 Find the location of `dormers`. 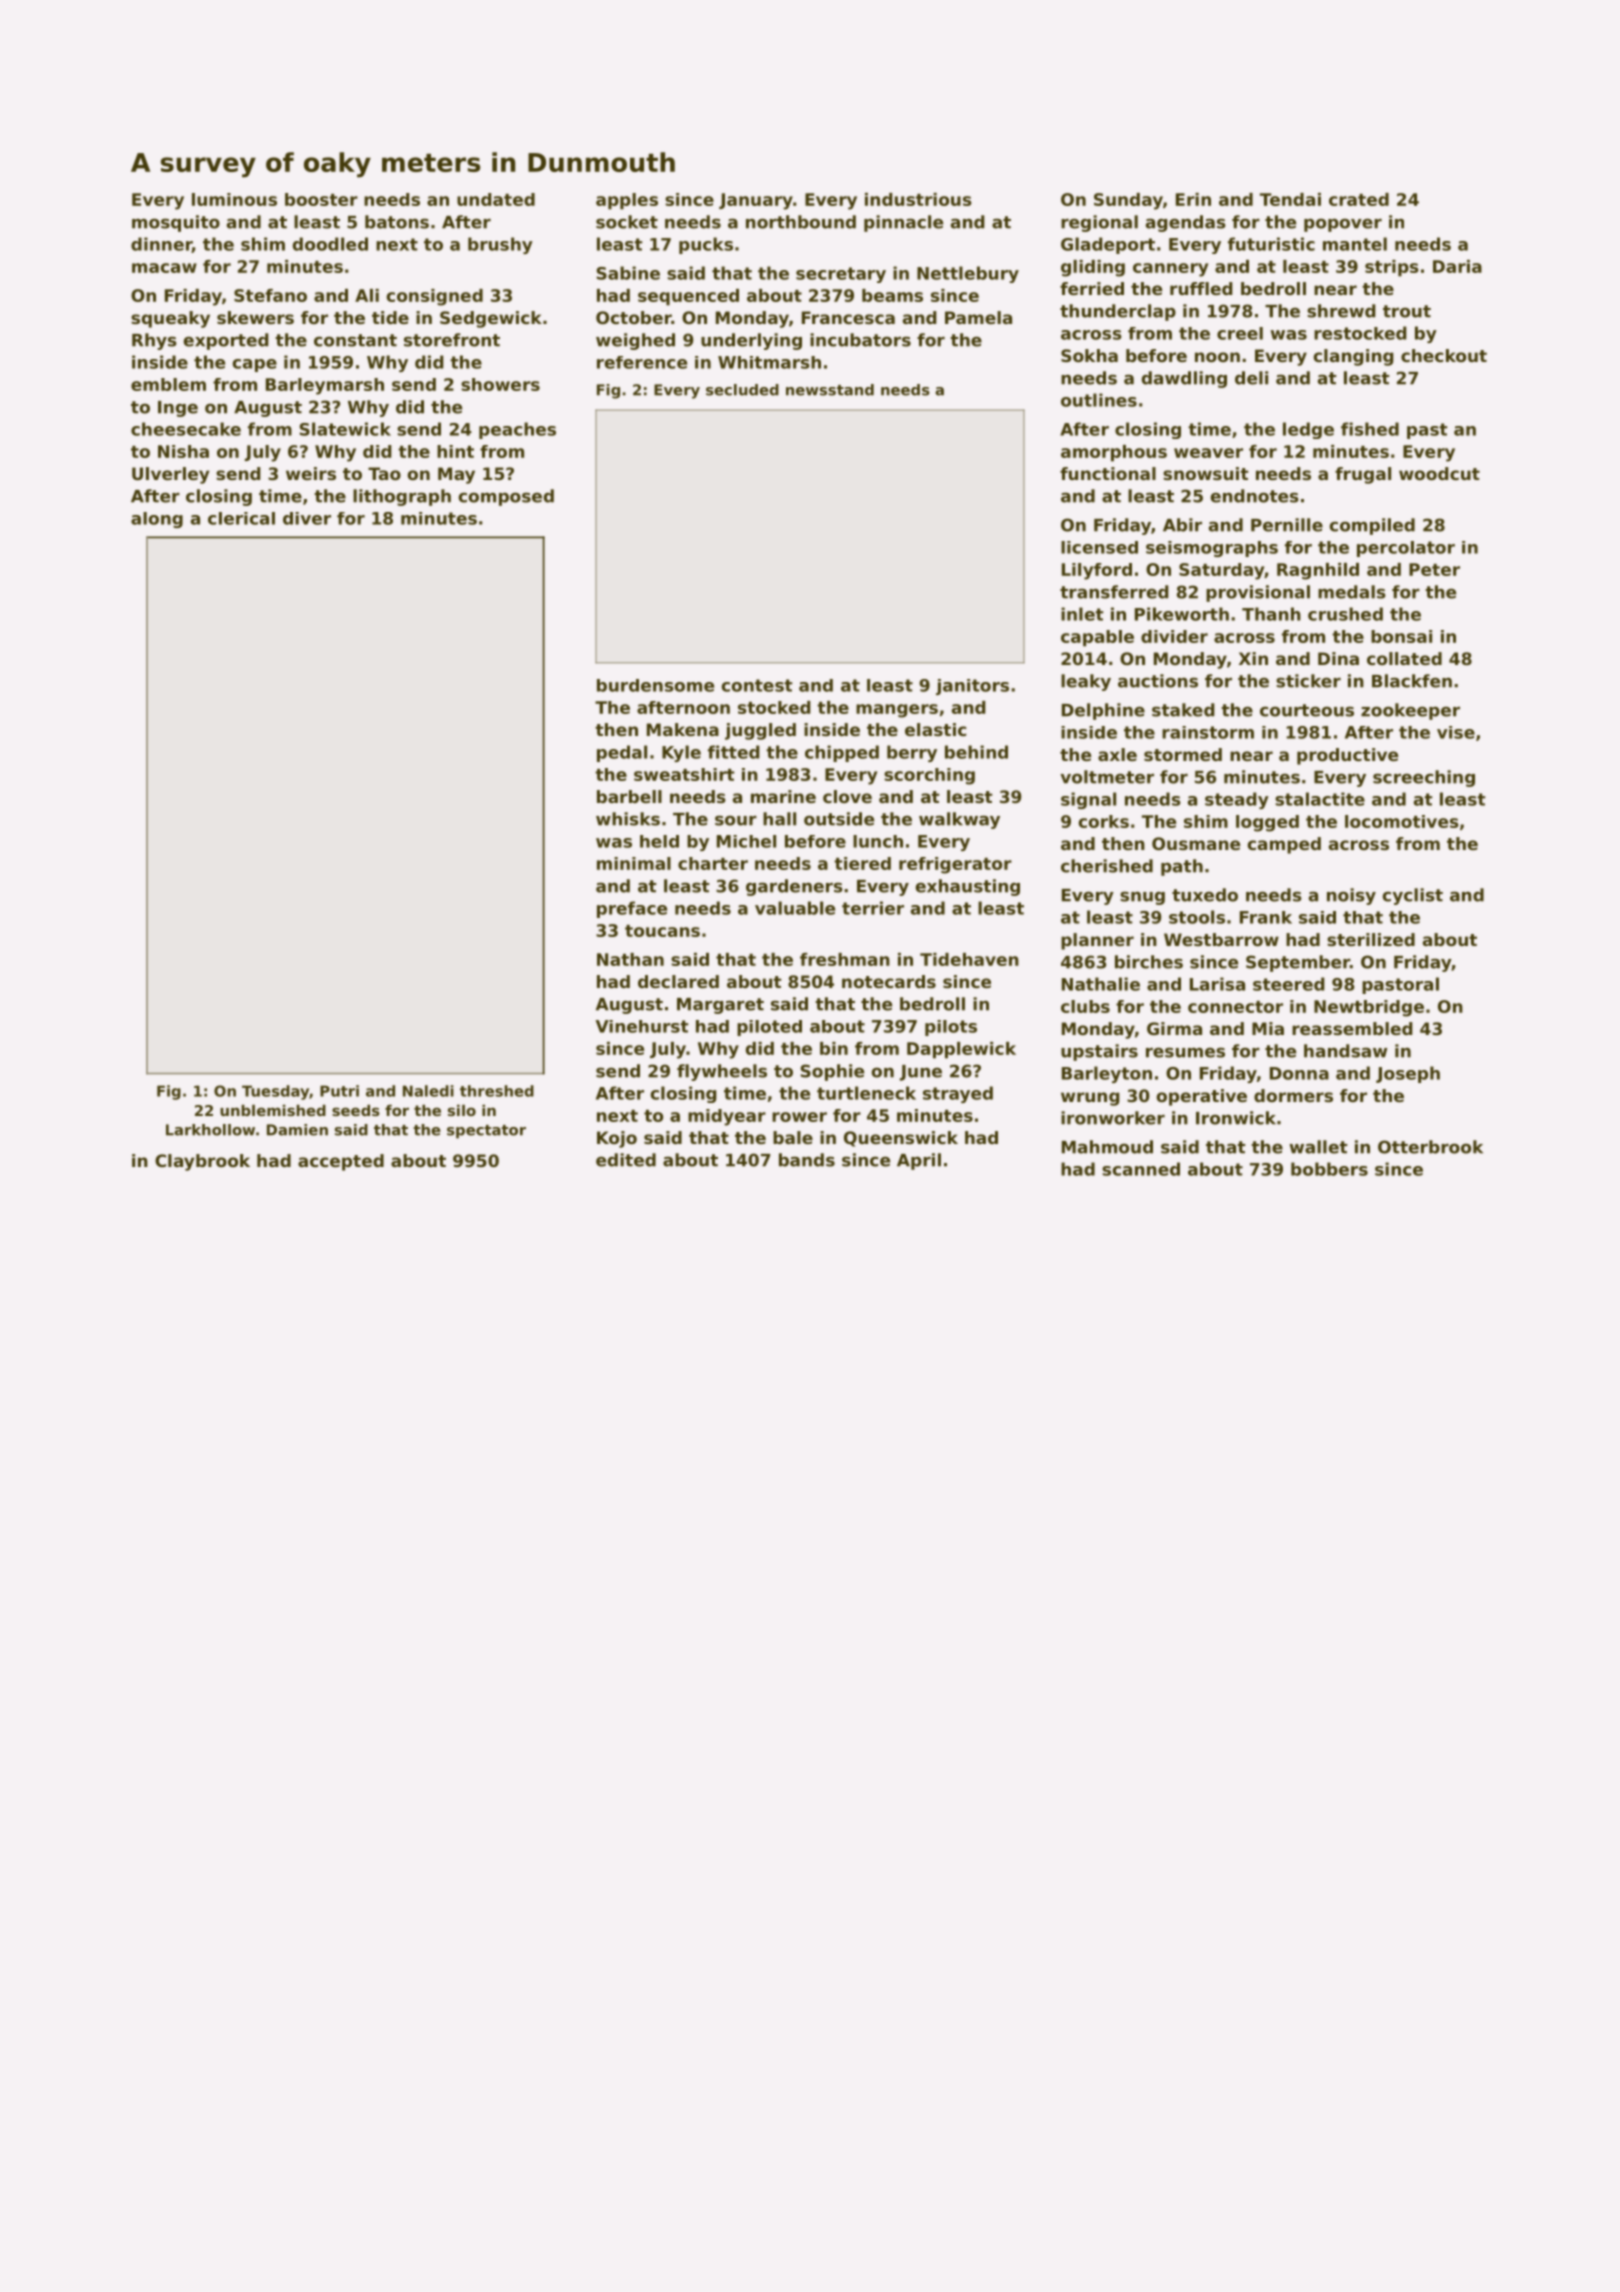

dormers is located at coordinates (1293, 1095).
